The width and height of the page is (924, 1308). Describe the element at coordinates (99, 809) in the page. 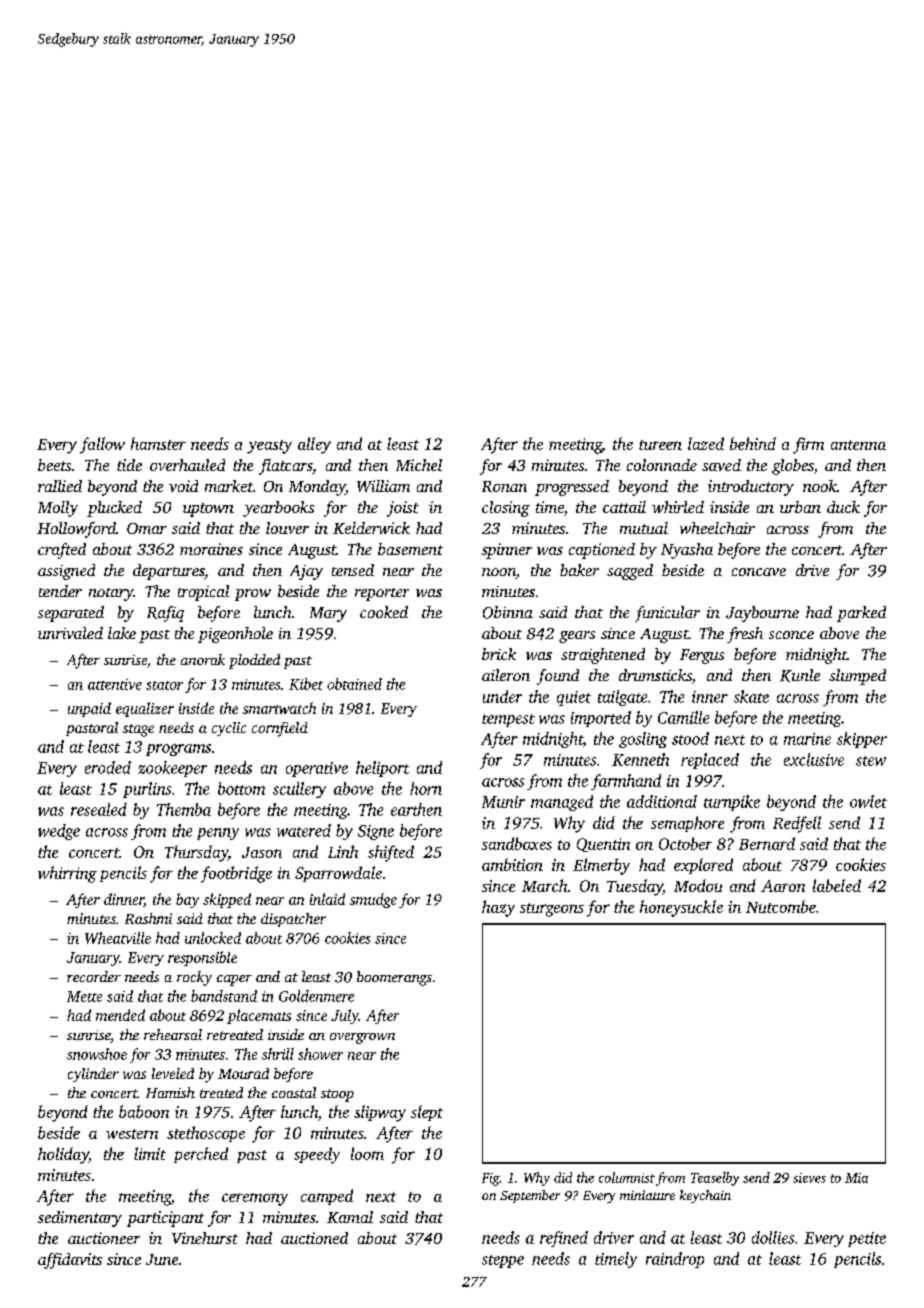

I see `resealed` at that location.
